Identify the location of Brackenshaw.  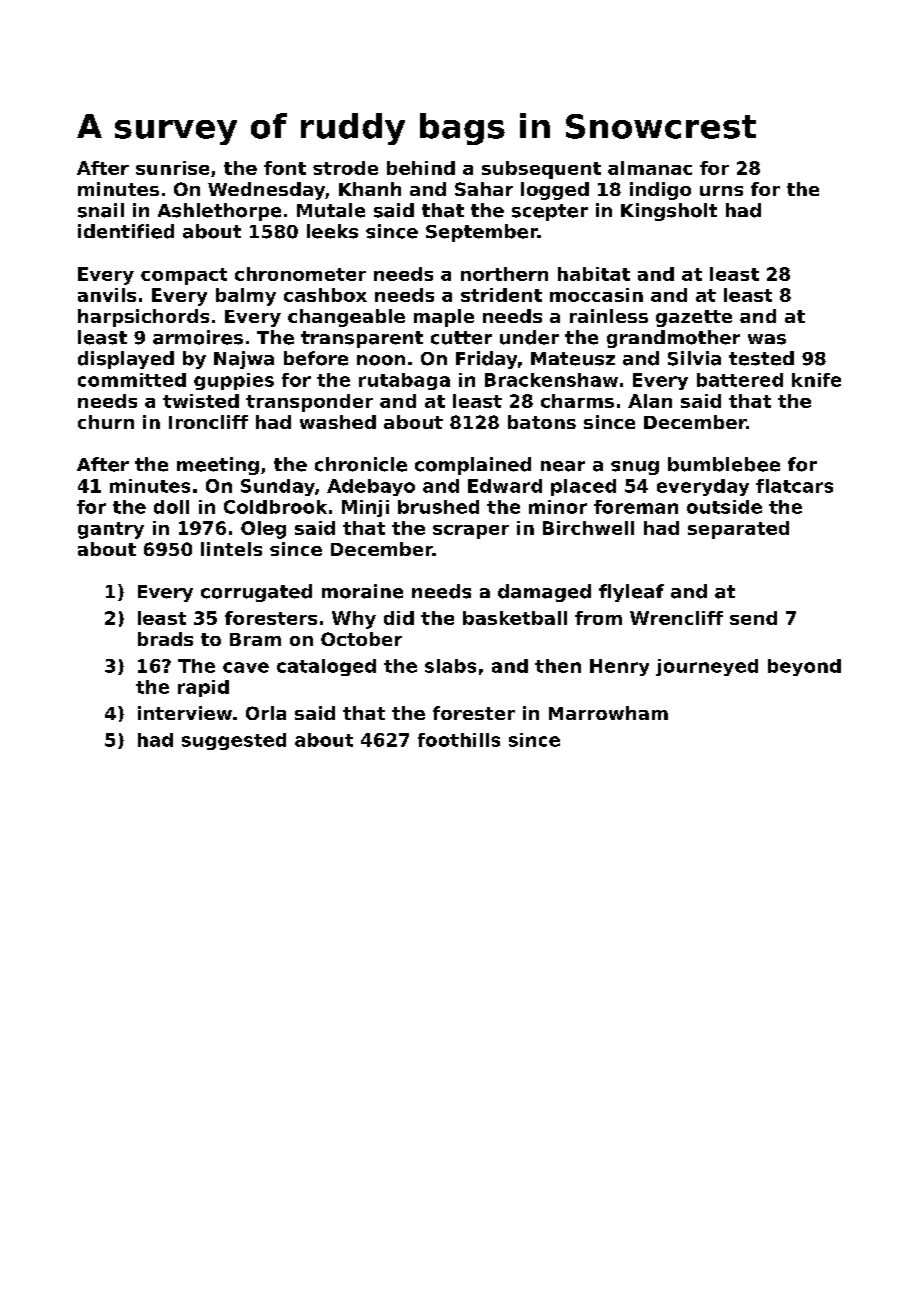
(551, 380).
